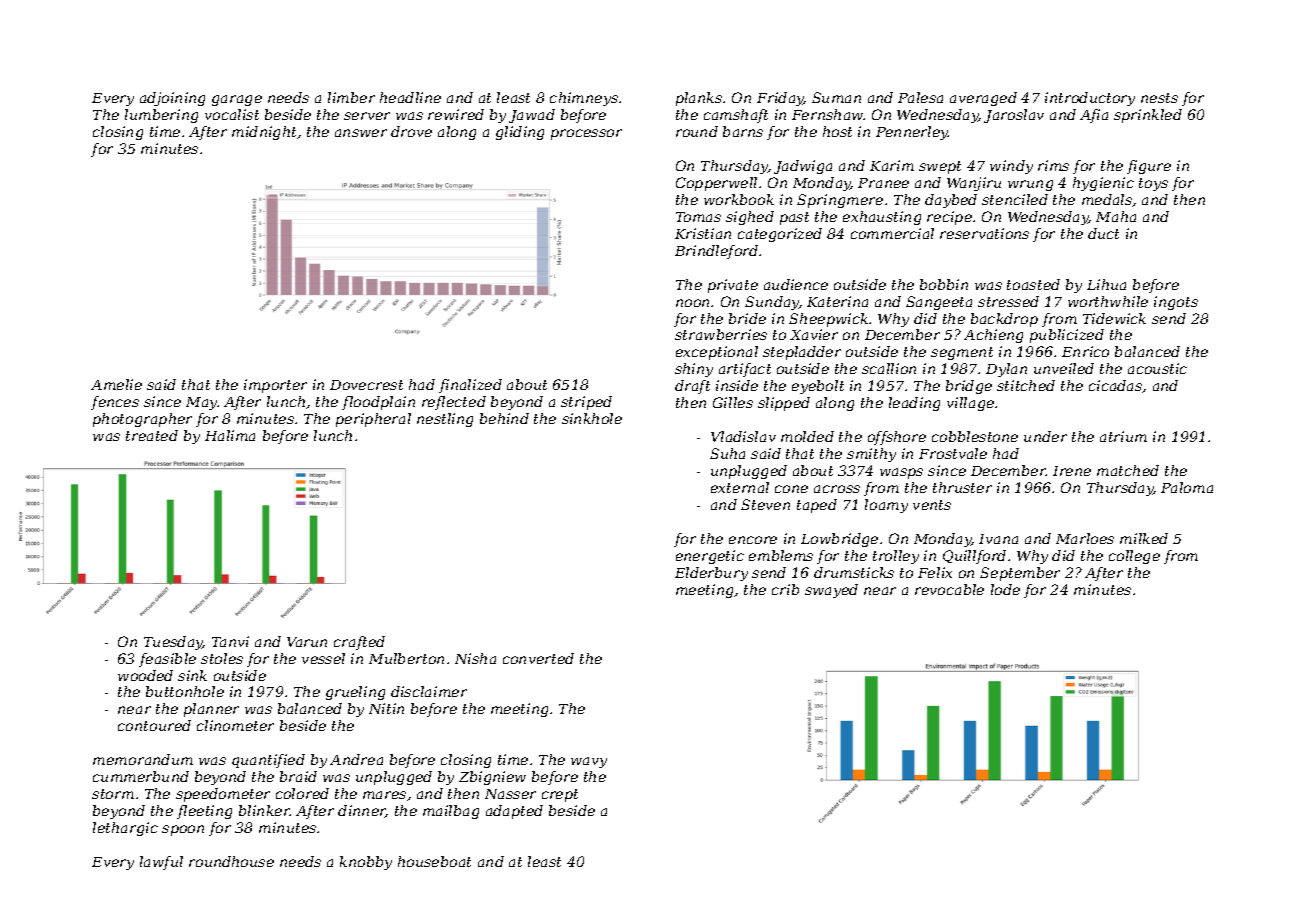  What do you see at coordinates (727, 453) in the screenshot?
I see `Suha` at bounding box center [727, 453].
